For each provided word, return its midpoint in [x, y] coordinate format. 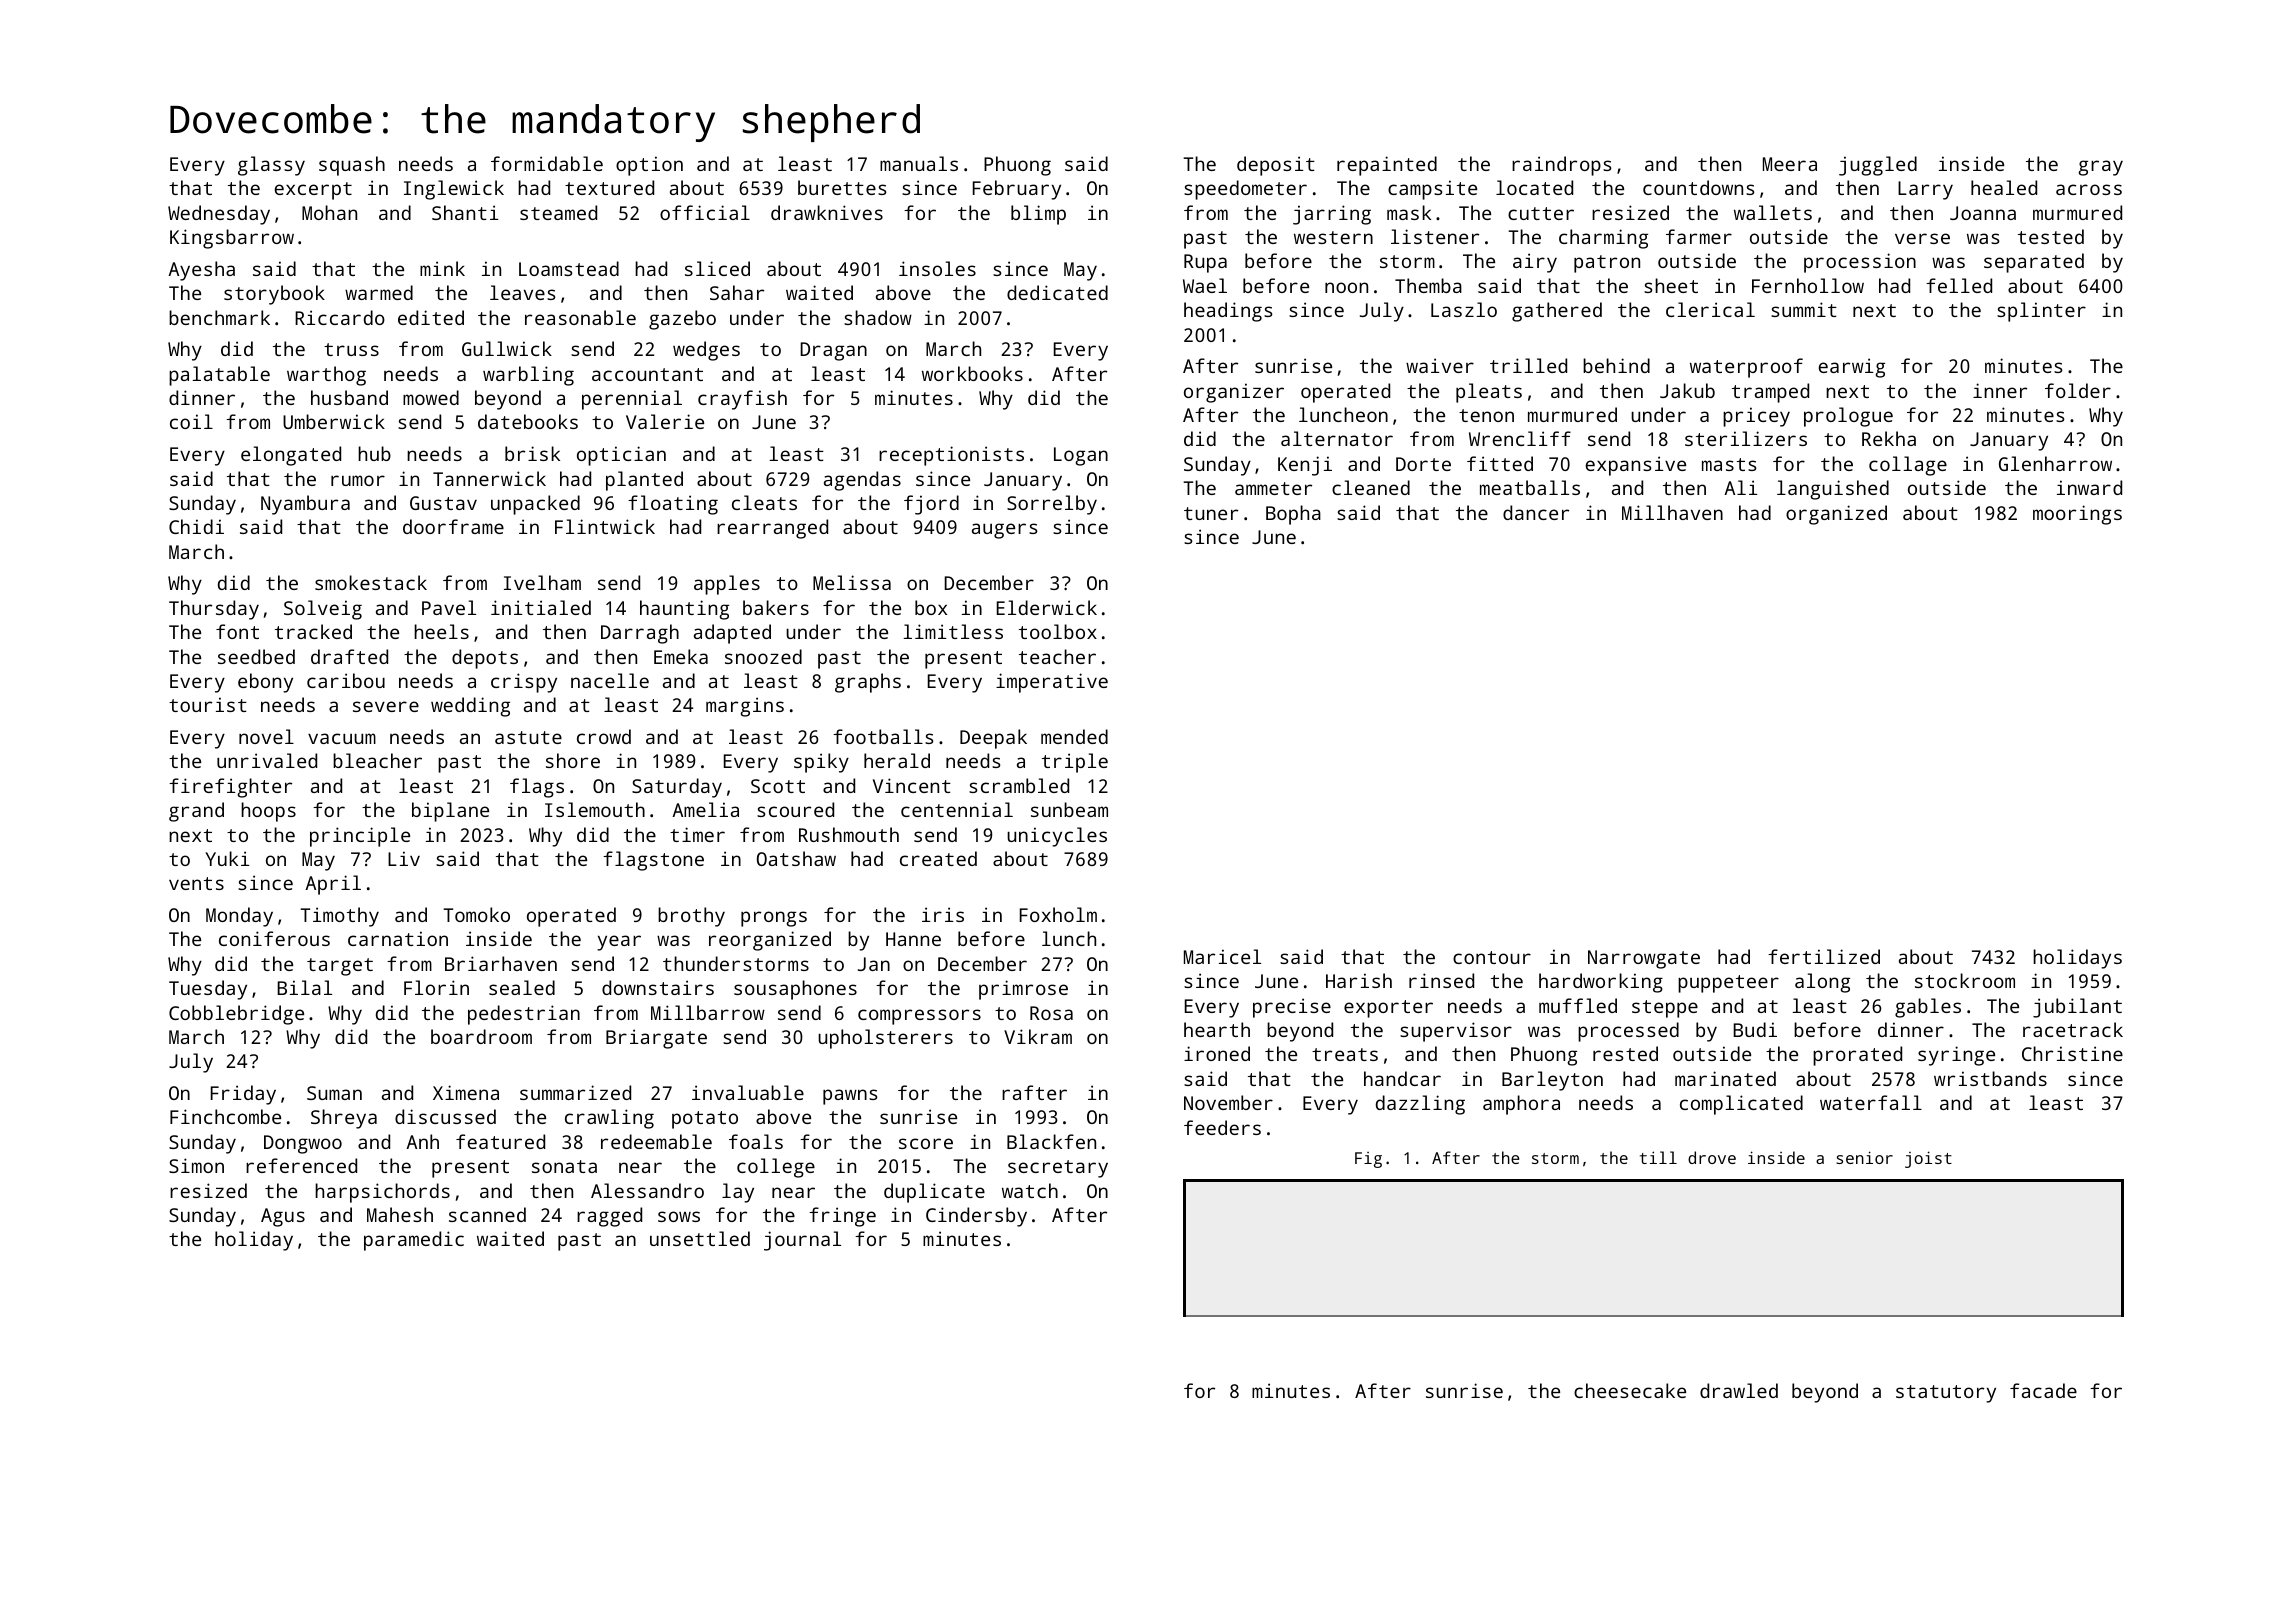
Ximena [466, 1092]
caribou [346, 680]
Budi [1755, 1029]
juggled [1878, 166]
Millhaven [1672, 512]
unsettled [700, 1238]
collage [1908, 466]
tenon [1486, 415]
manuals [919, 163]
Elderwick [1047, 607]
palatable [219, 376]
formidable [547, 163]
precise [1292, 1008]
